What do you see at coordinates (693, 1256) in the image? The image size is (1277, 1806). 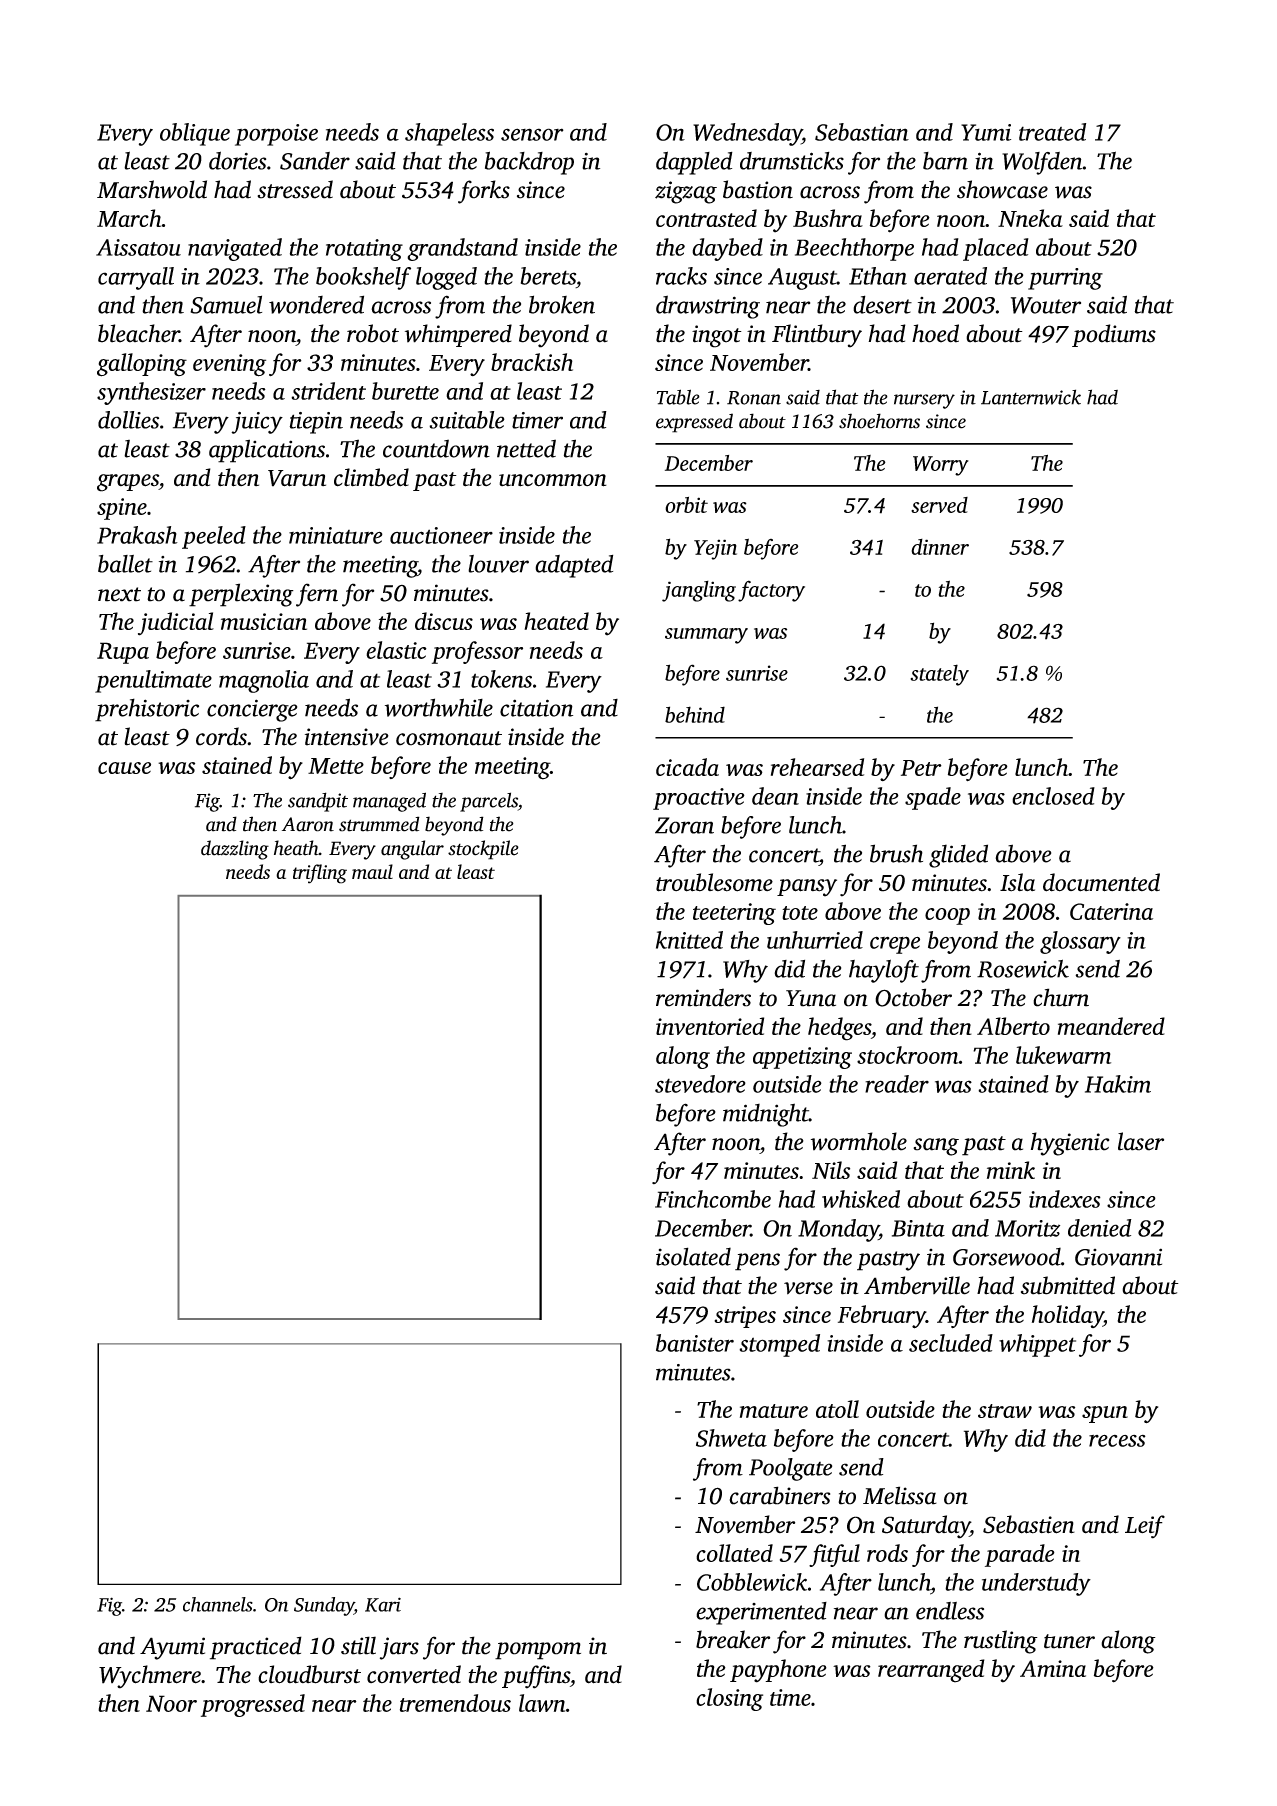 I see `isolated` at bounding box center [693, 1256].
